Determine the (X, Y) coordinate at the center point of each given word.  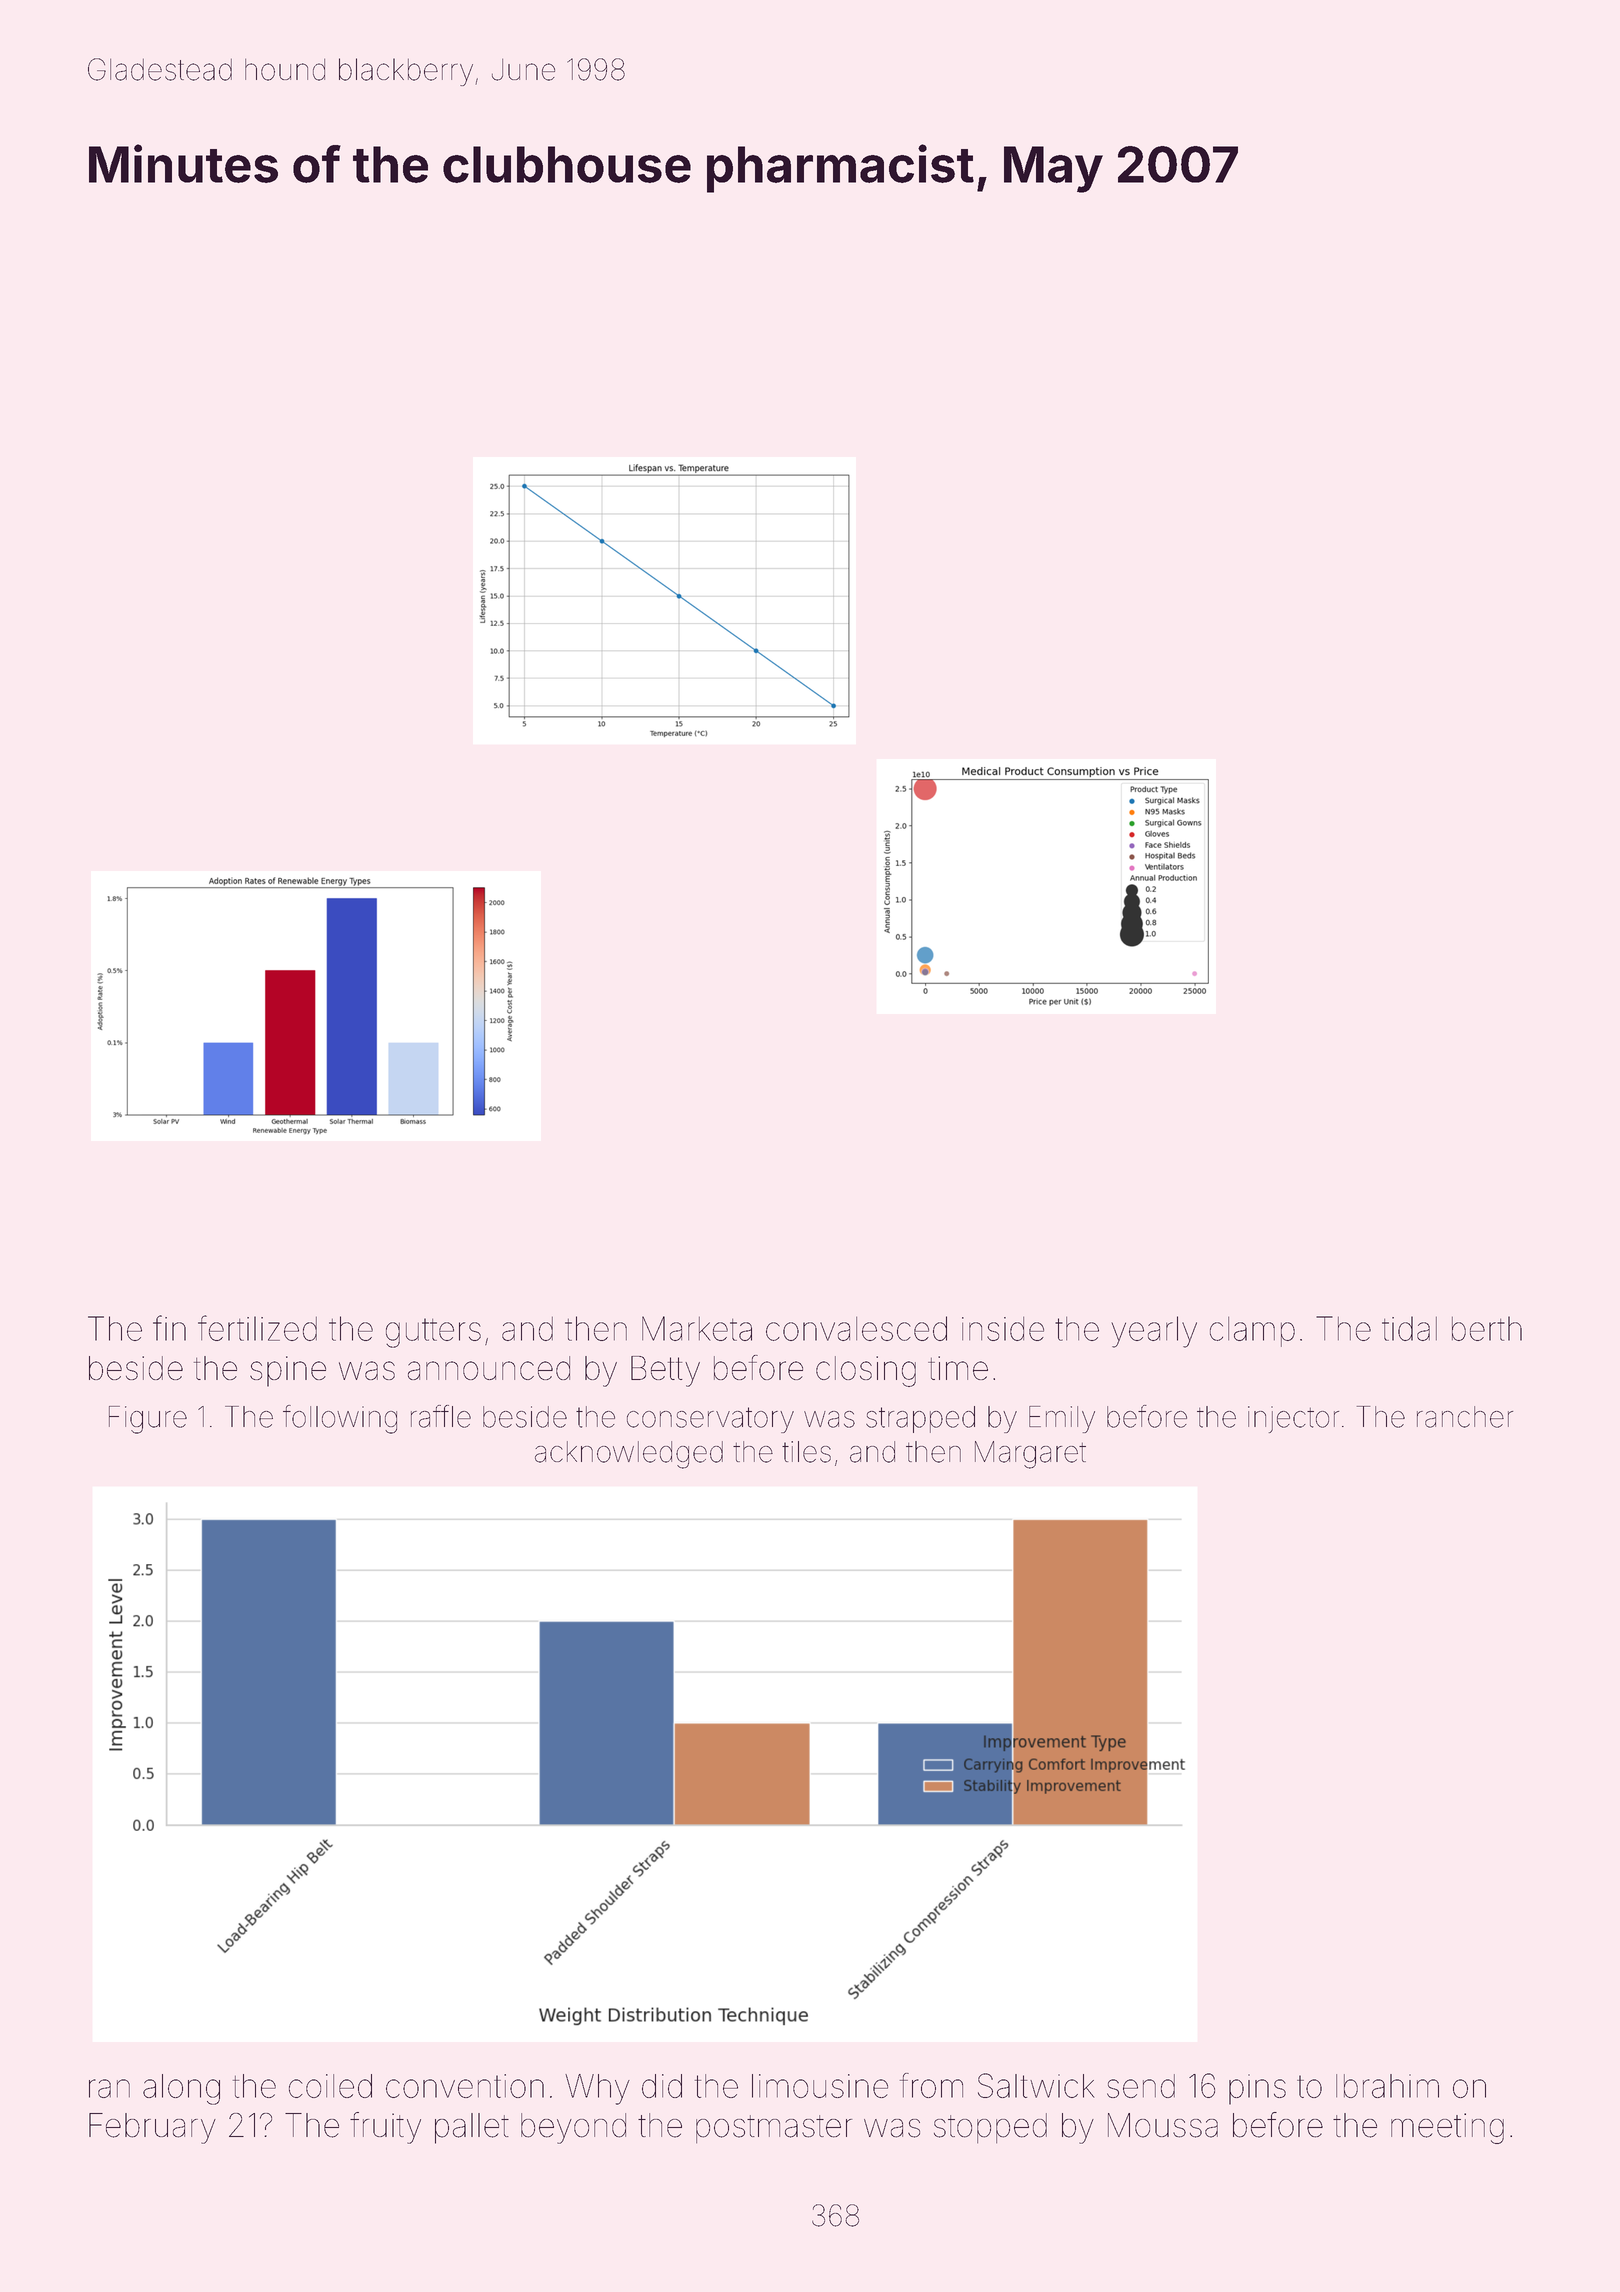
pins (1257, 2089)
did (662, 2086)
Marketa (697, 1328)
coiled (330, 2086)
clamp (1252, 1332)
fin (169, 1328)
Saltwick (1036, 2085)
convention (465, 2086)
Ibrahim (1387, 2086)
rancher (1465, 1417)
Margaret (1030, 1455)
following (340, 1419)
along (181, 2089)
